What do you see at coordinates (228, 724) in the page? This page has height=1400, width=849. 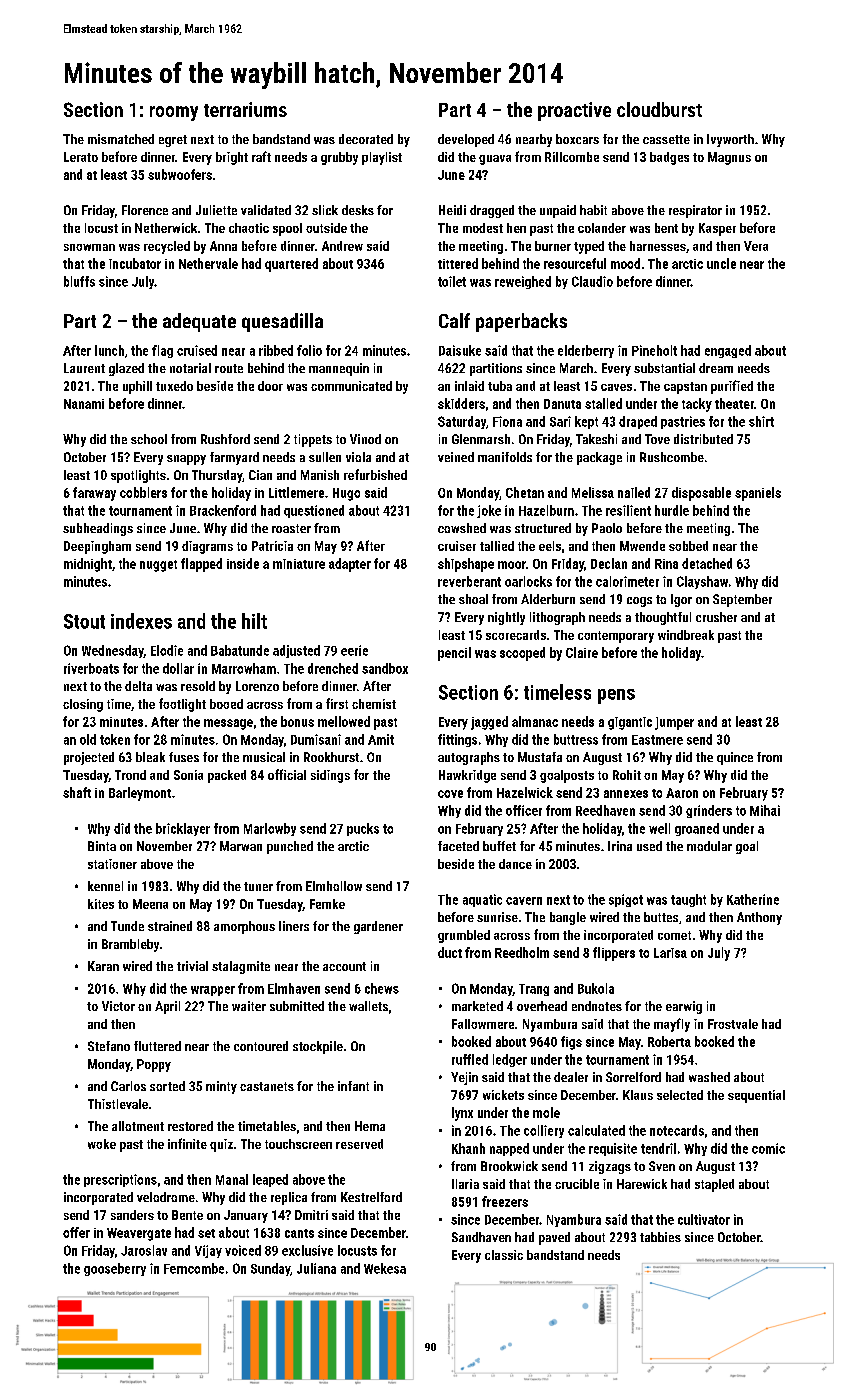 I see `message` at bounding box center [228, 724].
